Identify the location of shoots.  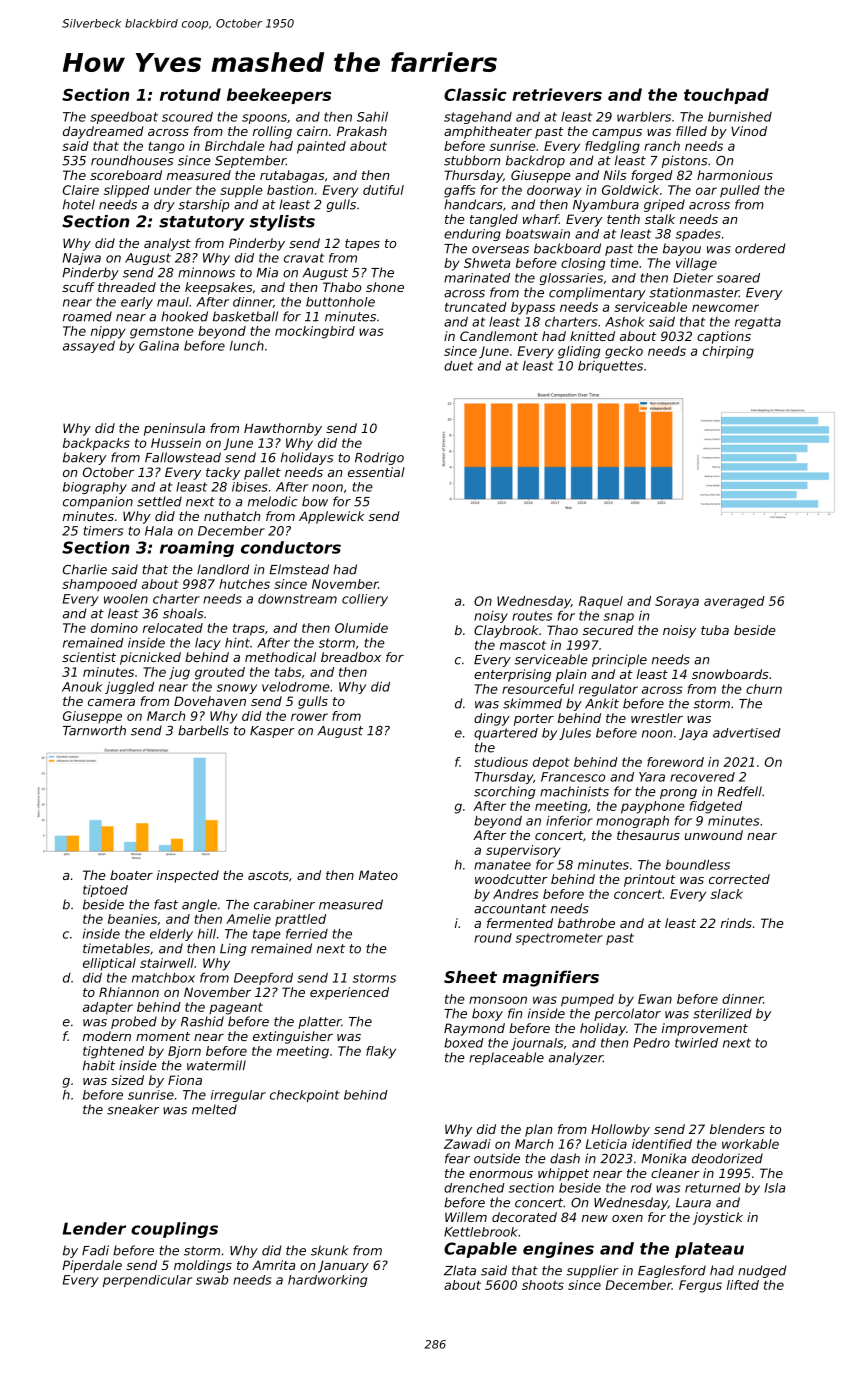
(543, 1285).
